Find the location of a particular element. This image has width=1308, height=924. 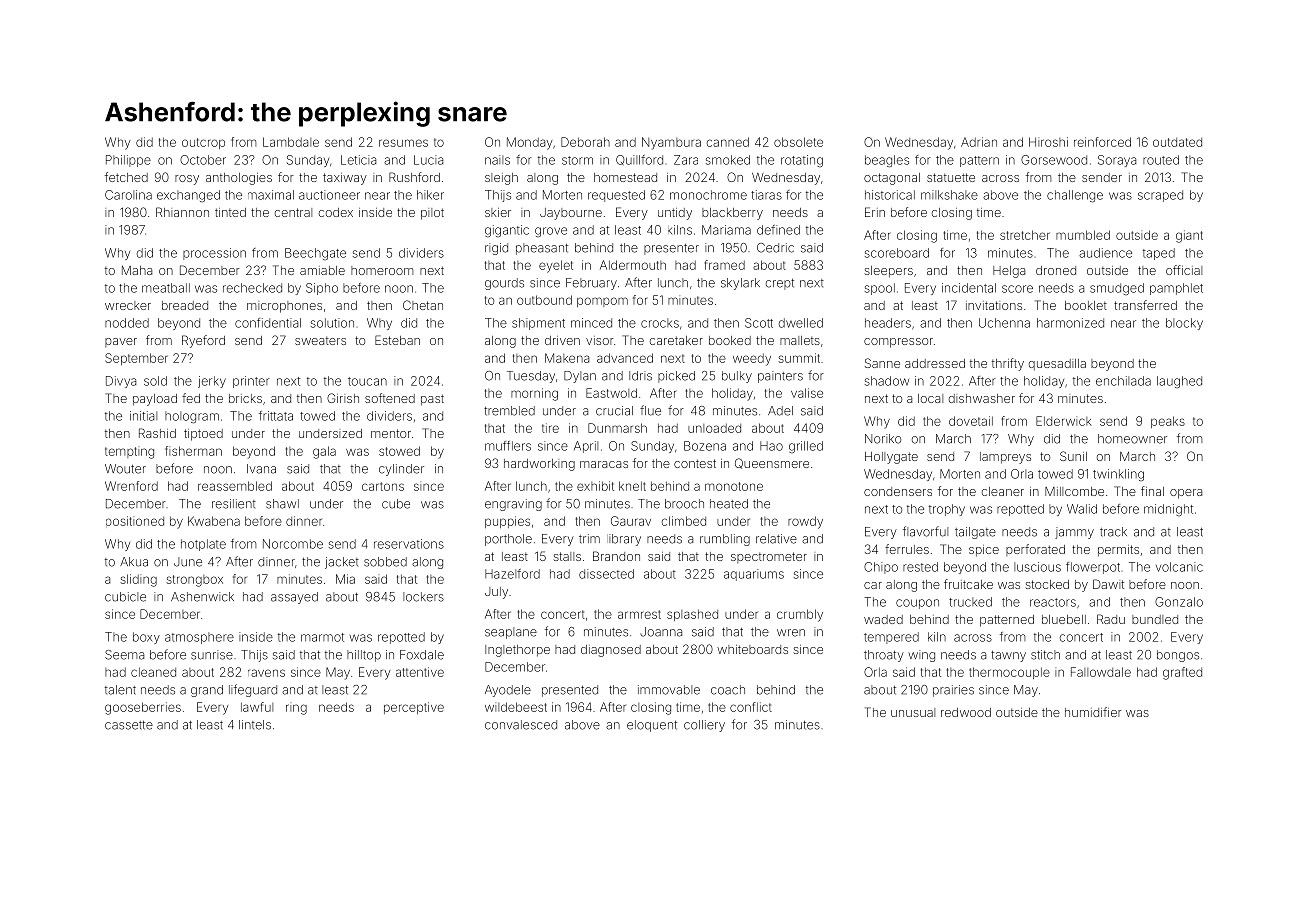

mentor is located at coordinates (391, 433).
